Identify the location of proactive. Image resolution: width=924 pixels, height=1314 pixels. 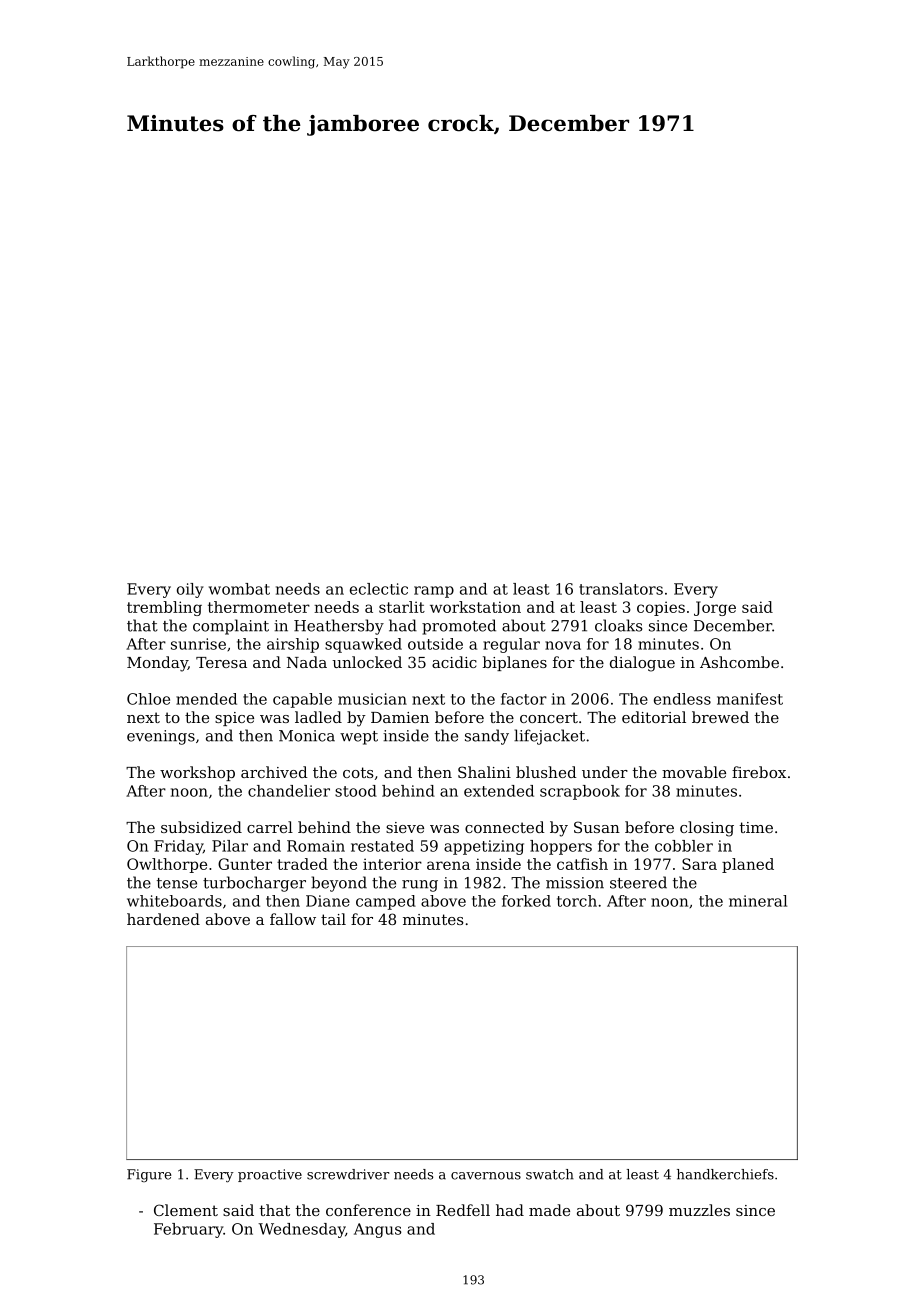
(270, 1175).
